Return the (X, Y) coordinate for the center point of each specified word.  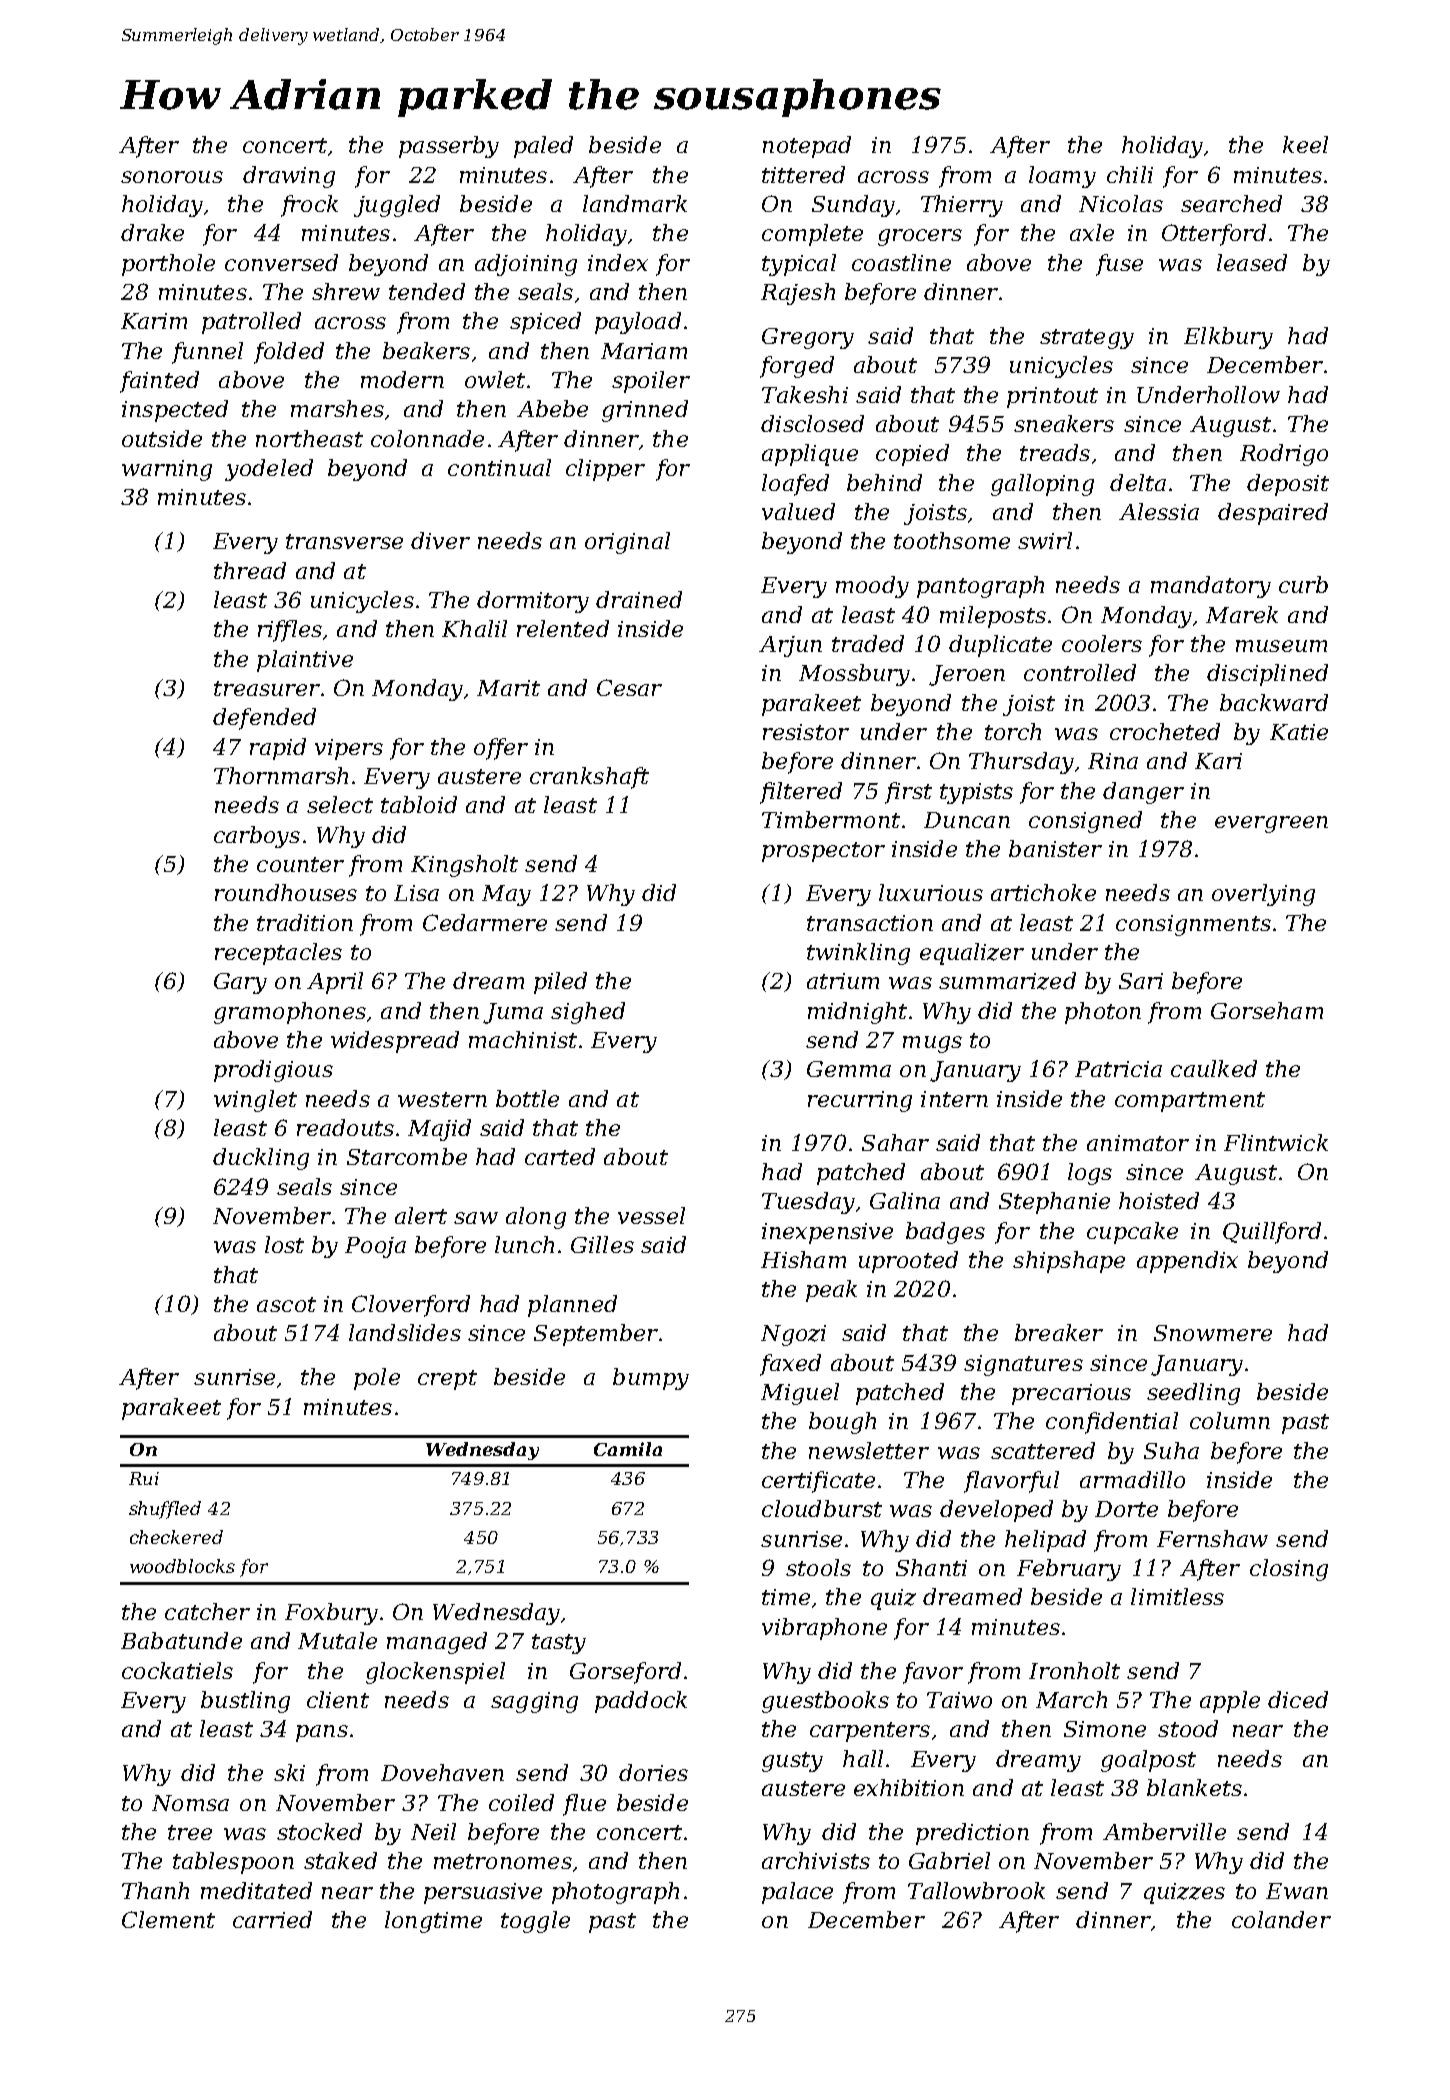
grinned (645, 411)
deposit (1288, 485)
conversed (281, 262)
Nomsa (190, 1803)
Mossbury (854, 675)
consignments (1193, 925)
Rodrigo (1284, 455)
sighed (588, 1013)
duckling (261, 1159)
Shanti (931, 1567)
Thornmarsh (281, 775)
